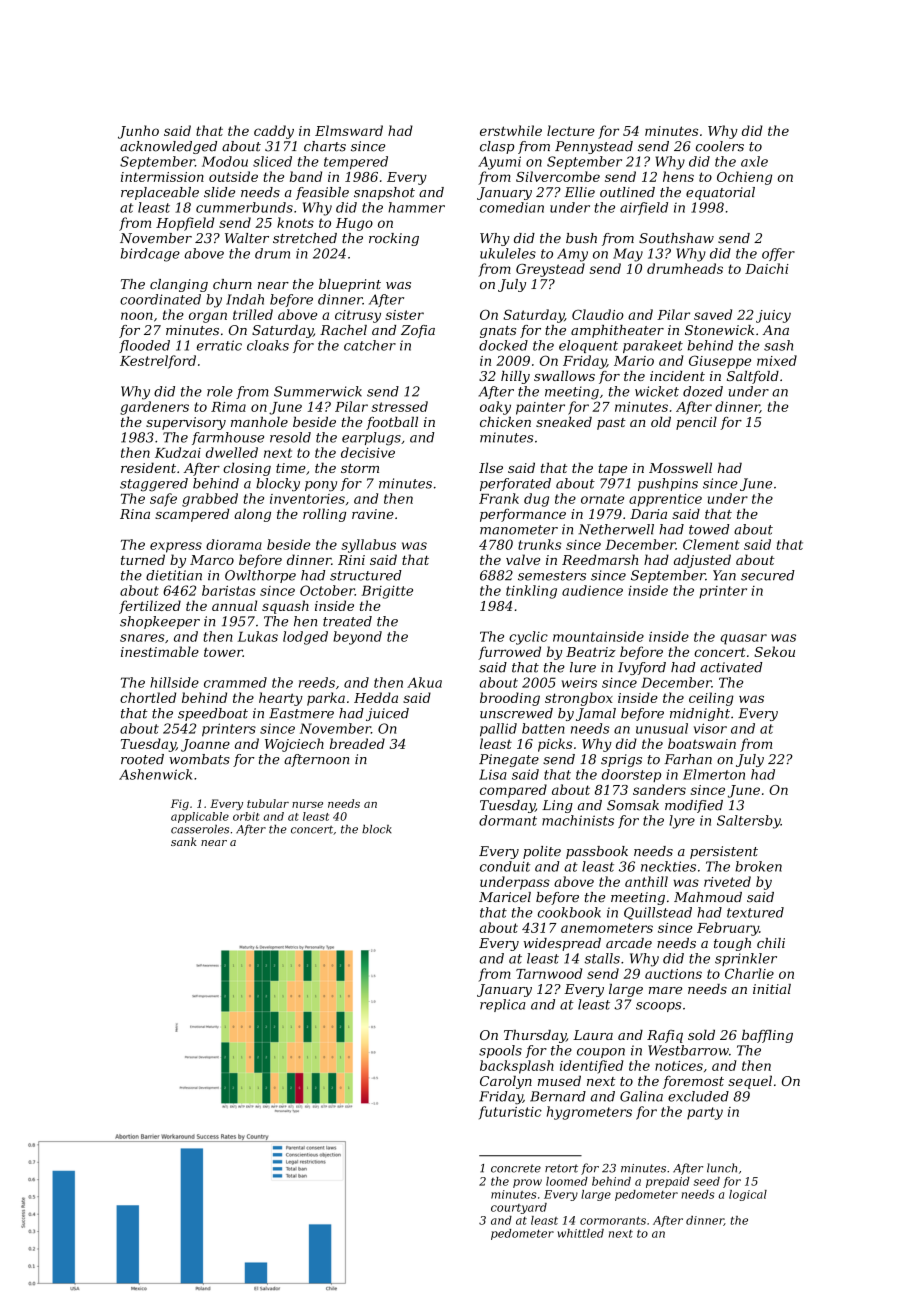 The image size is (924, 1314). What do you see at coordinates (519, 1208) in the screenshot?
I see `courtyard` at bounding box center [519, 1208].
